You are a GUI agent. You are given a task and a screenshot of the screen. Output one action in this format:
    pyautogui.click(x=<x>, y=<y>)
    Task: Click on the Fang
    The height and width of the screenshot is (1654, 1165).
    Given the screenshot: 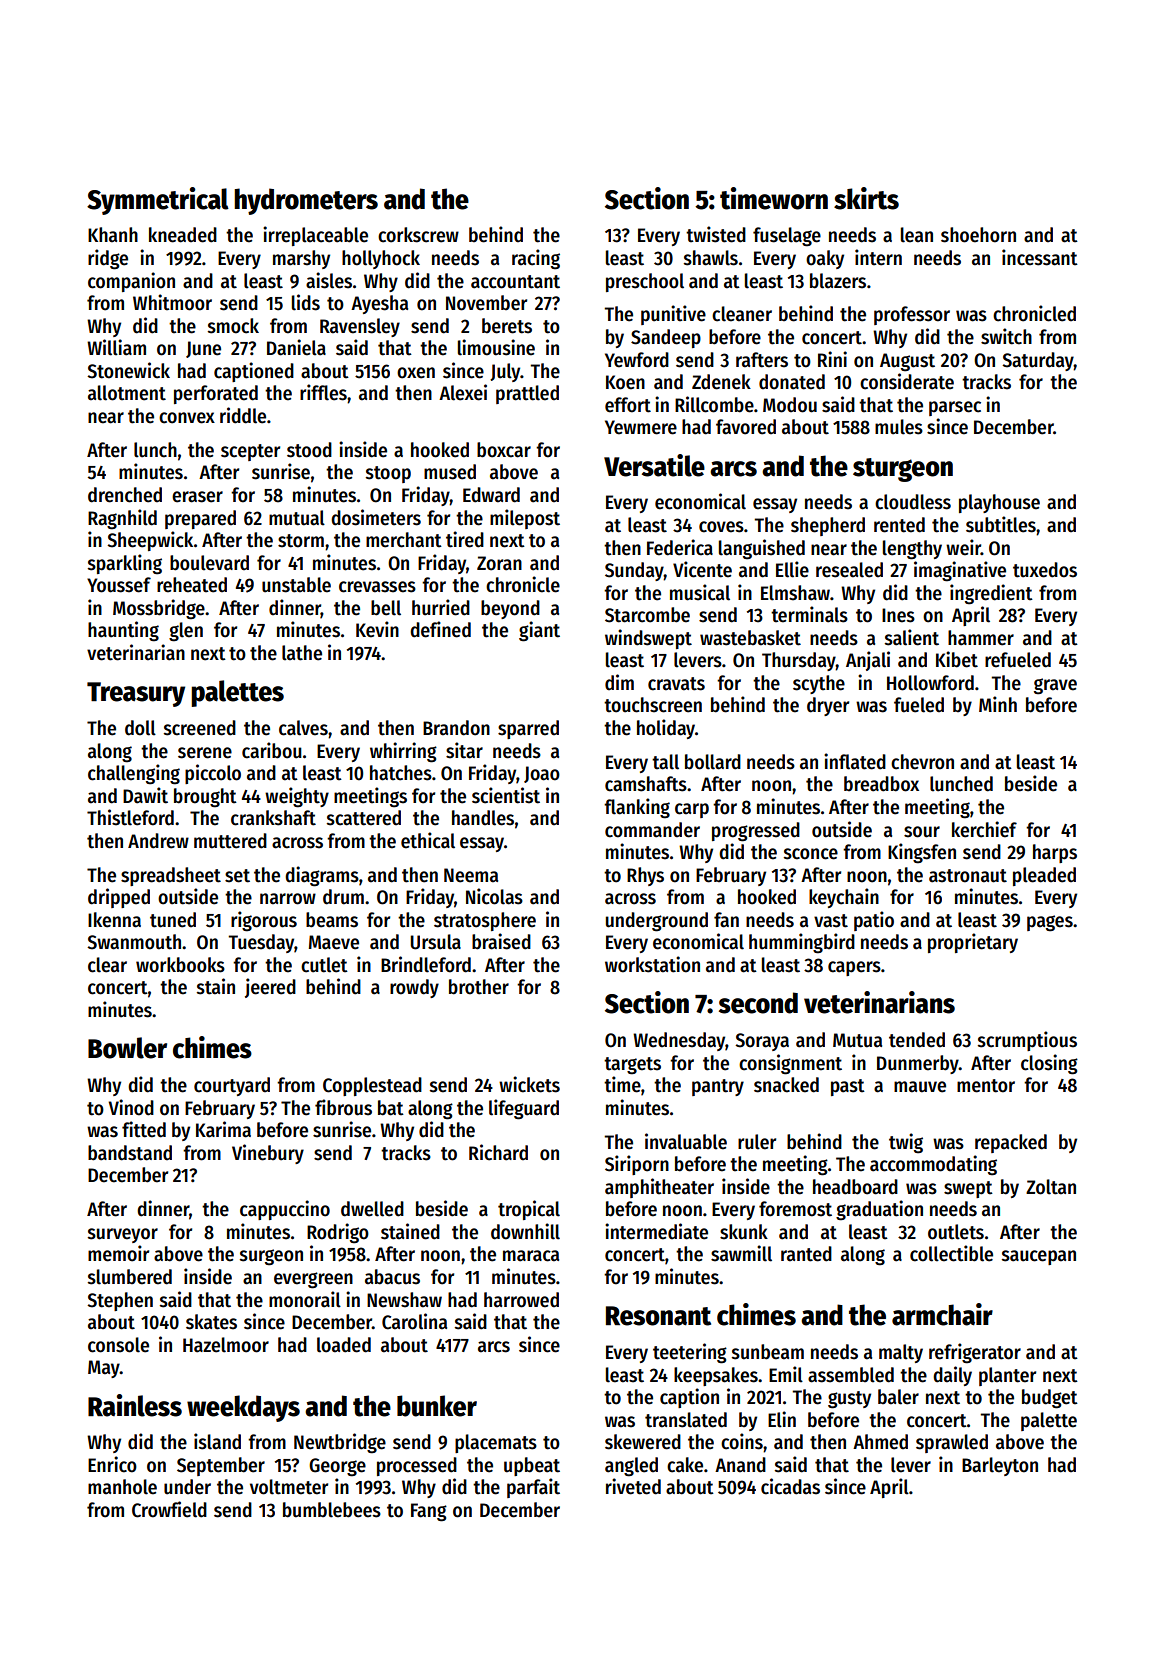 What is the action you would take?
    pyautogui.click(x=429, y=1512)
